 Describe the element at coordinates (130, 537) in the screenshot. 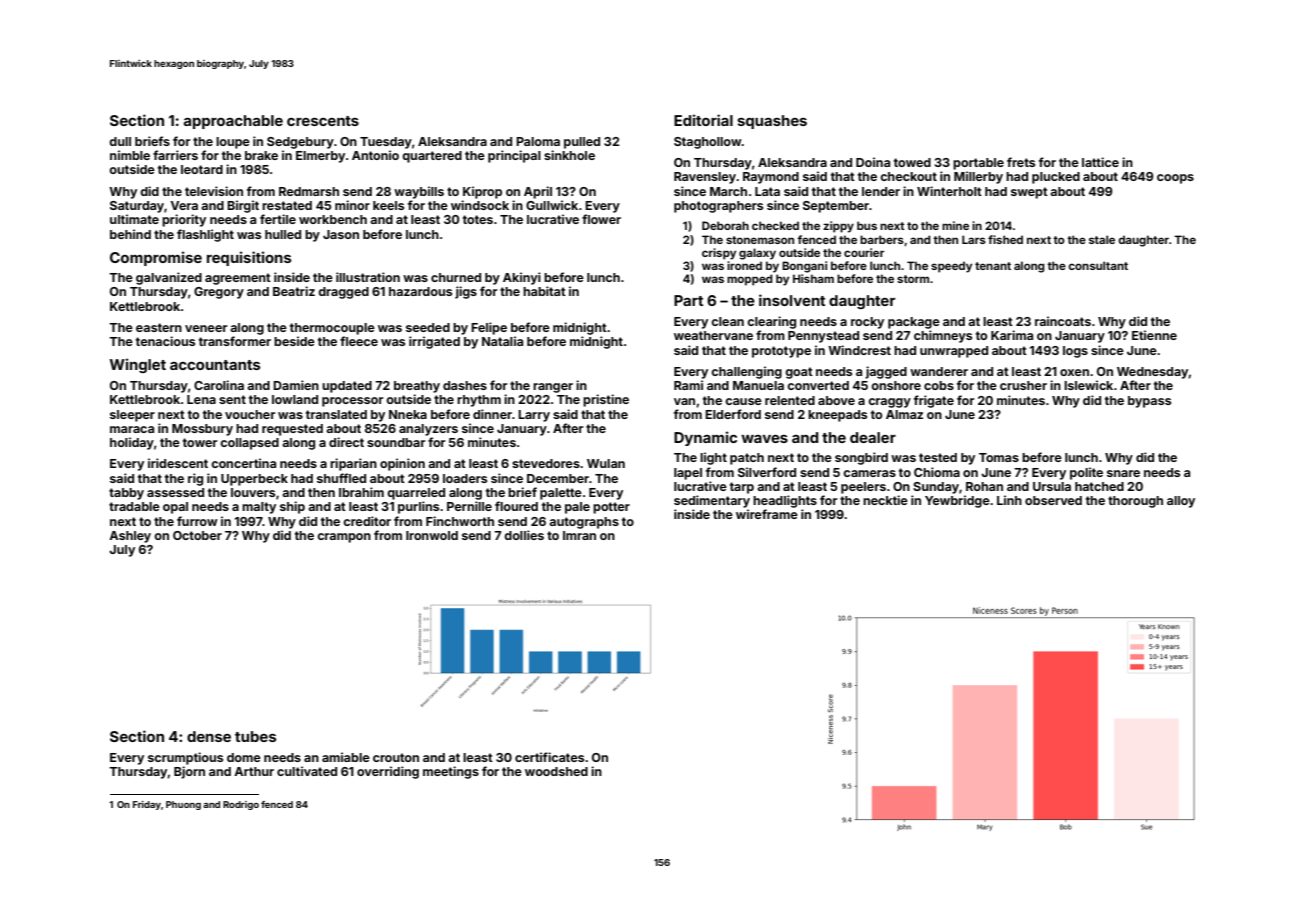

I see `Ashley` at that location.
